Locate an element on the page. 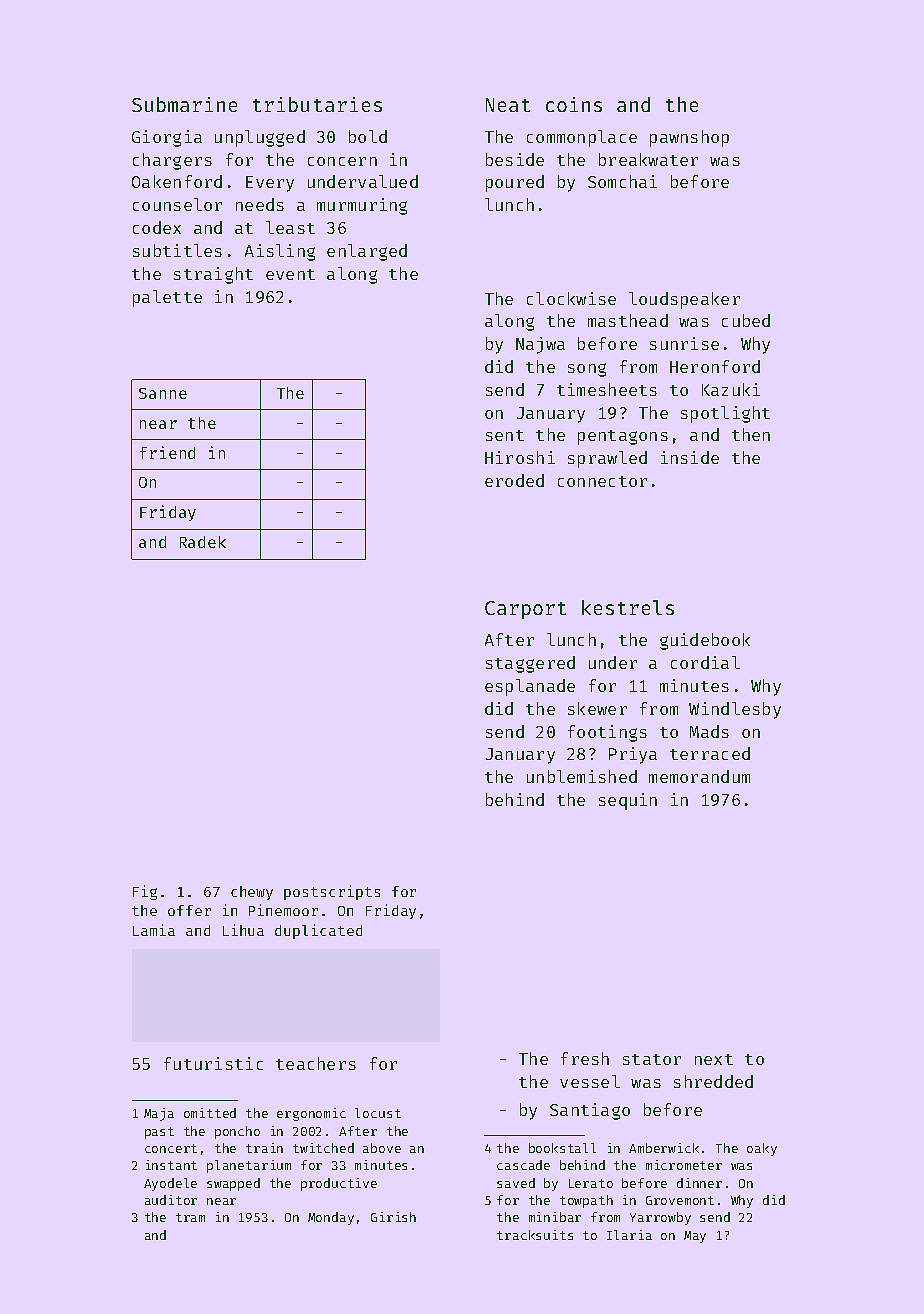 The height and width of the image is (1314, 924). inside is located at coordinates (690, 457).
